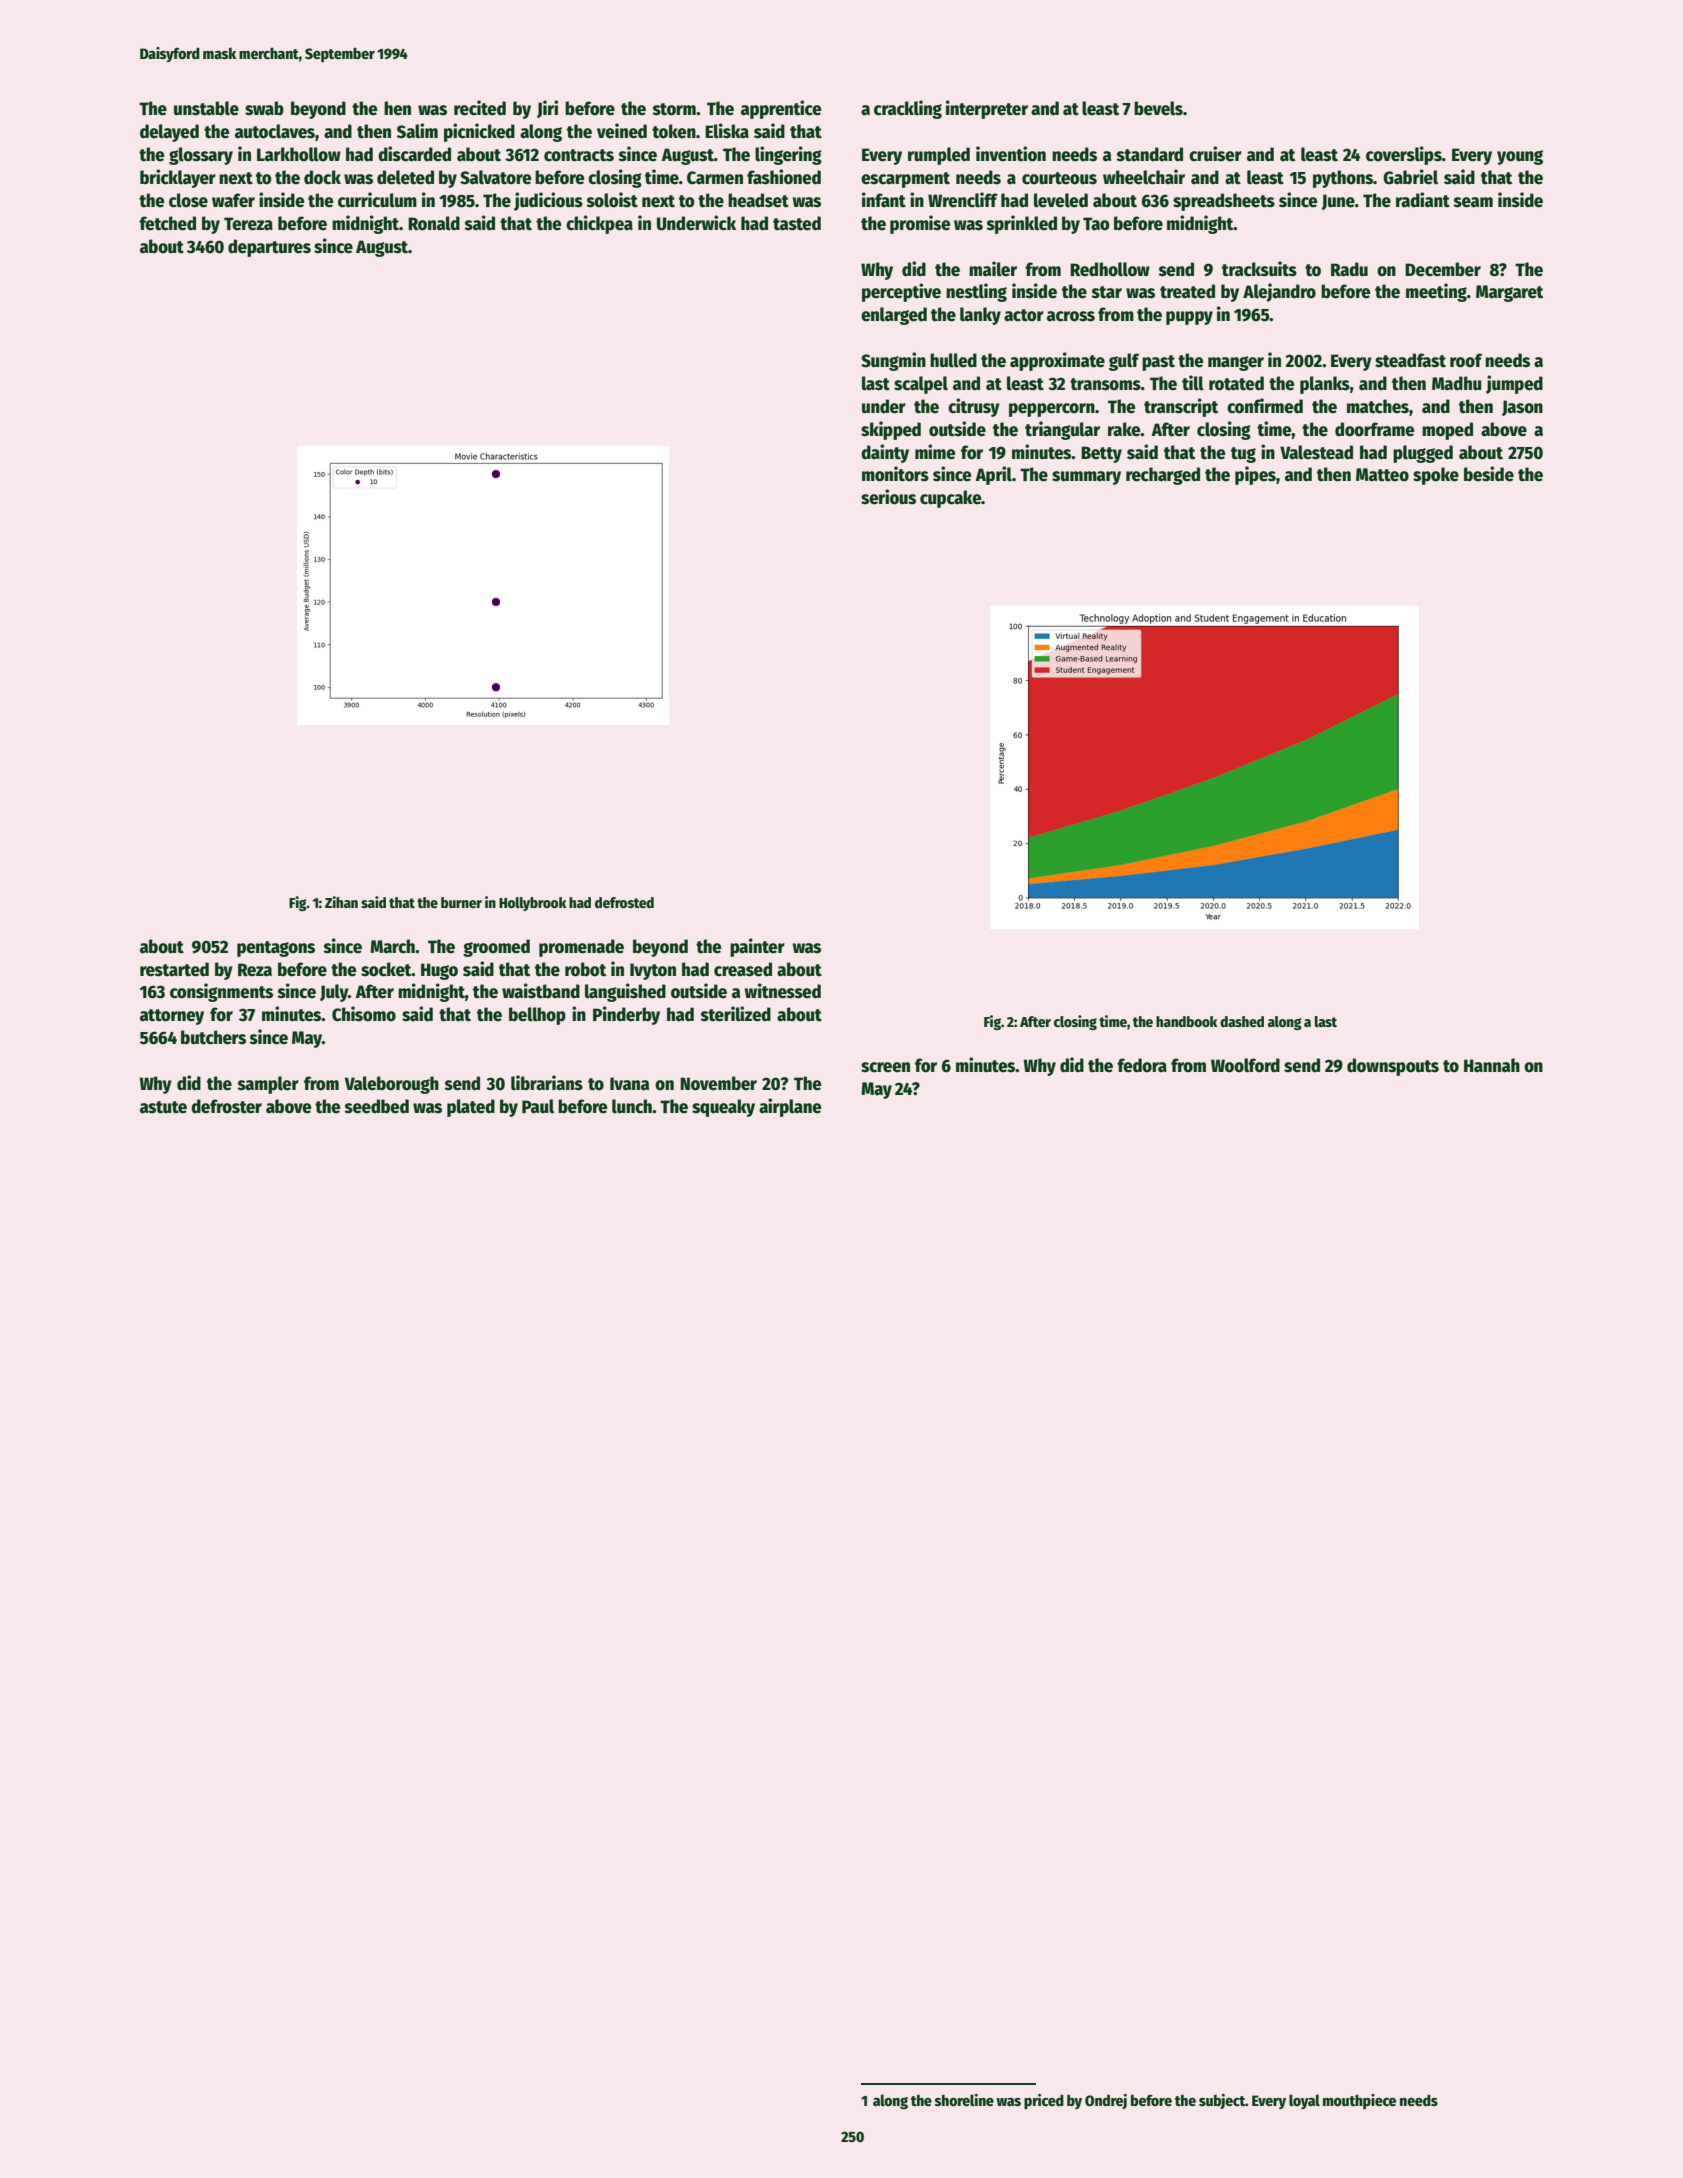  I want to click on young, so click(1520, 157).
